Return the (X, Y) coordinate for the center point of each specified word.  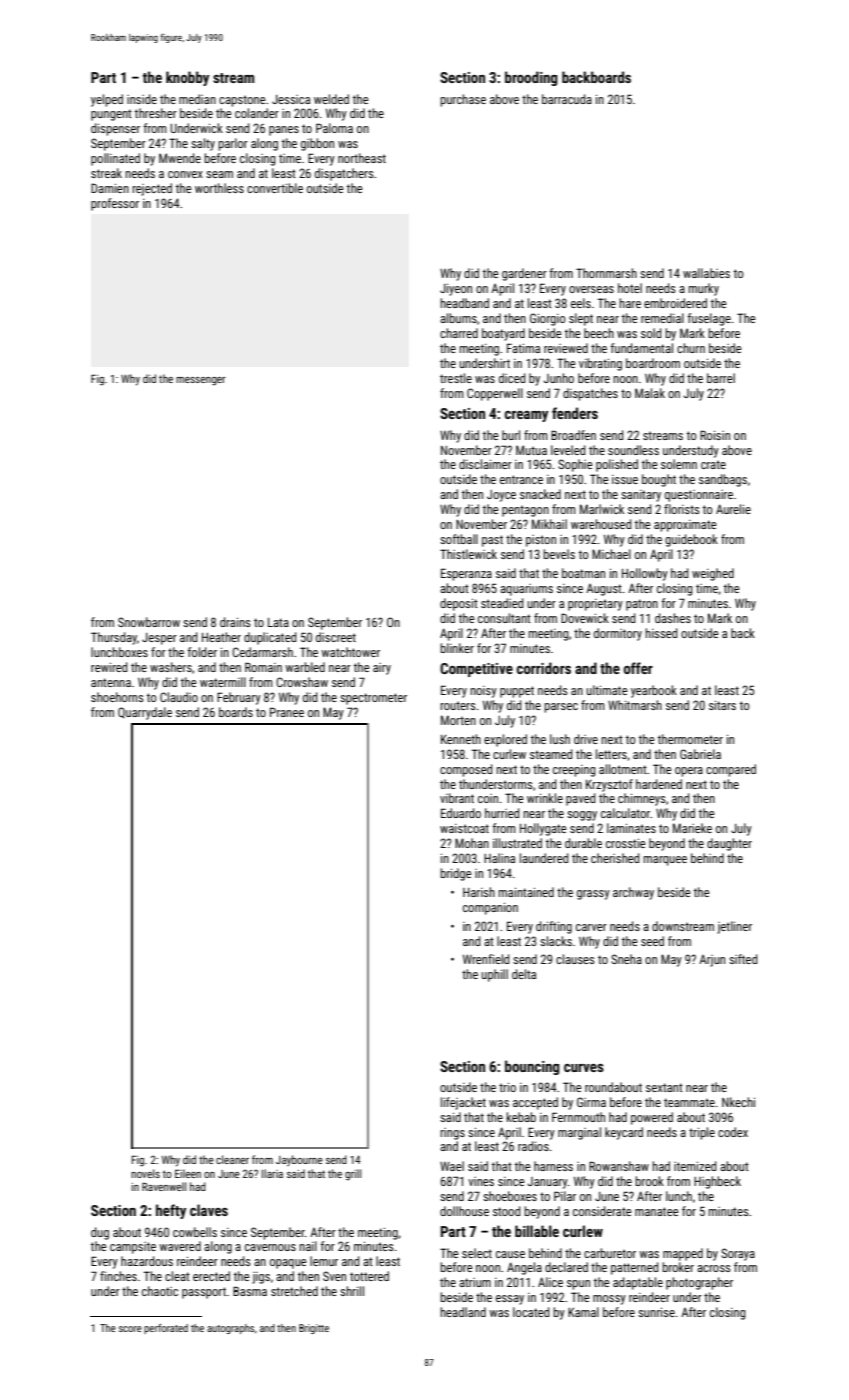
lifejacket (463, 1103)
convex (185, 174)
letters (611, 754)
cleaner (232, 1159)
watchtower (350, 652)
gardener (524, 274)
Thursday (114, 638)
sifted (743, 959)
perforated (166, 1329)
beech (599, 333)
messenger (201, 381)
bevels (559, 554)
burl (511, 435)
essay (510, 1300)
